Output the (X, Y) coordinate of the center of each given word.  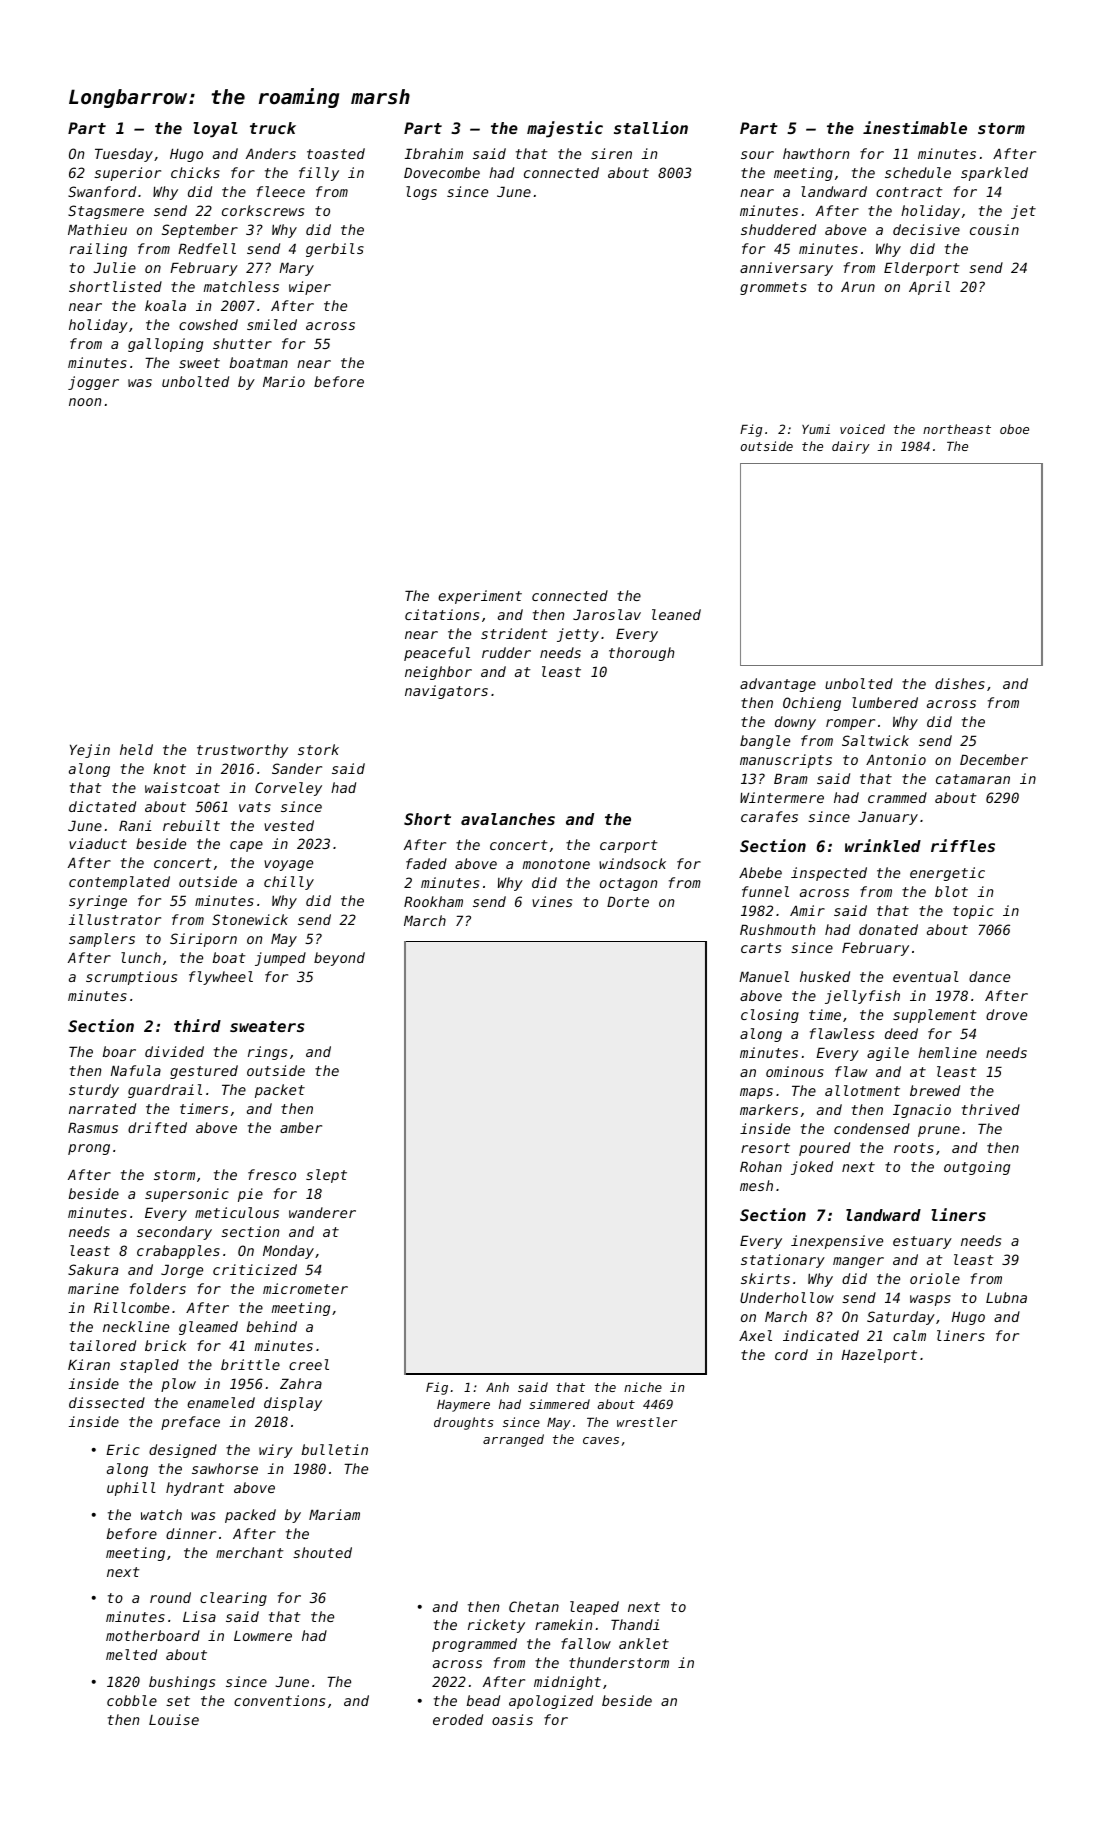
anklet (644, 1643)
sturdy (94, 1091)
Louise (174, 1719)
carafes (769, 816)
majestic (565, 129)
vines (552, 901)
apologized (551, 1702)
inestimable (915, 127)
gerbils (335, 250)
